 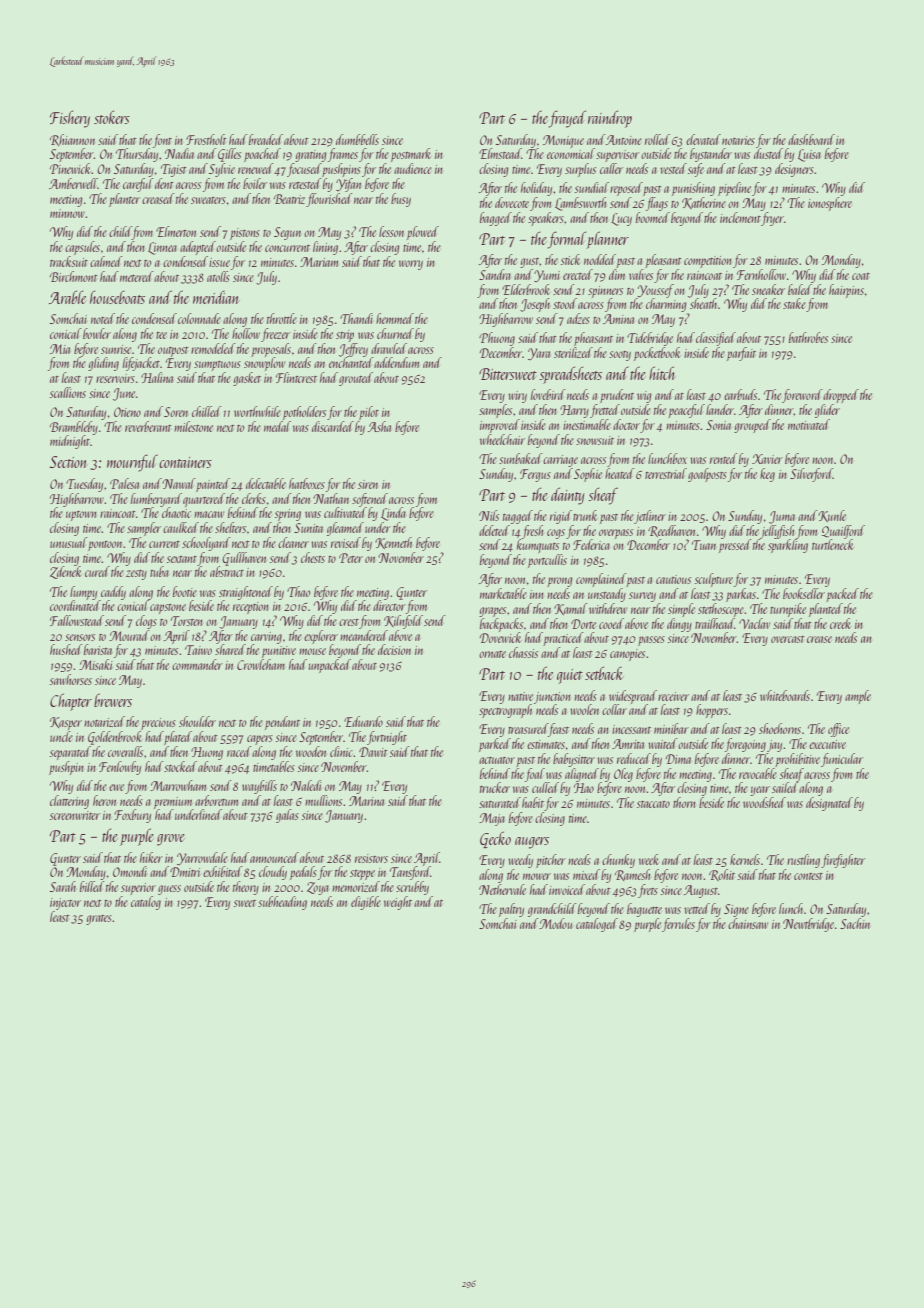 What do you see at coordinates (538, 546) in the image?
I see `kumquats` at bounding box center [538, 546].
